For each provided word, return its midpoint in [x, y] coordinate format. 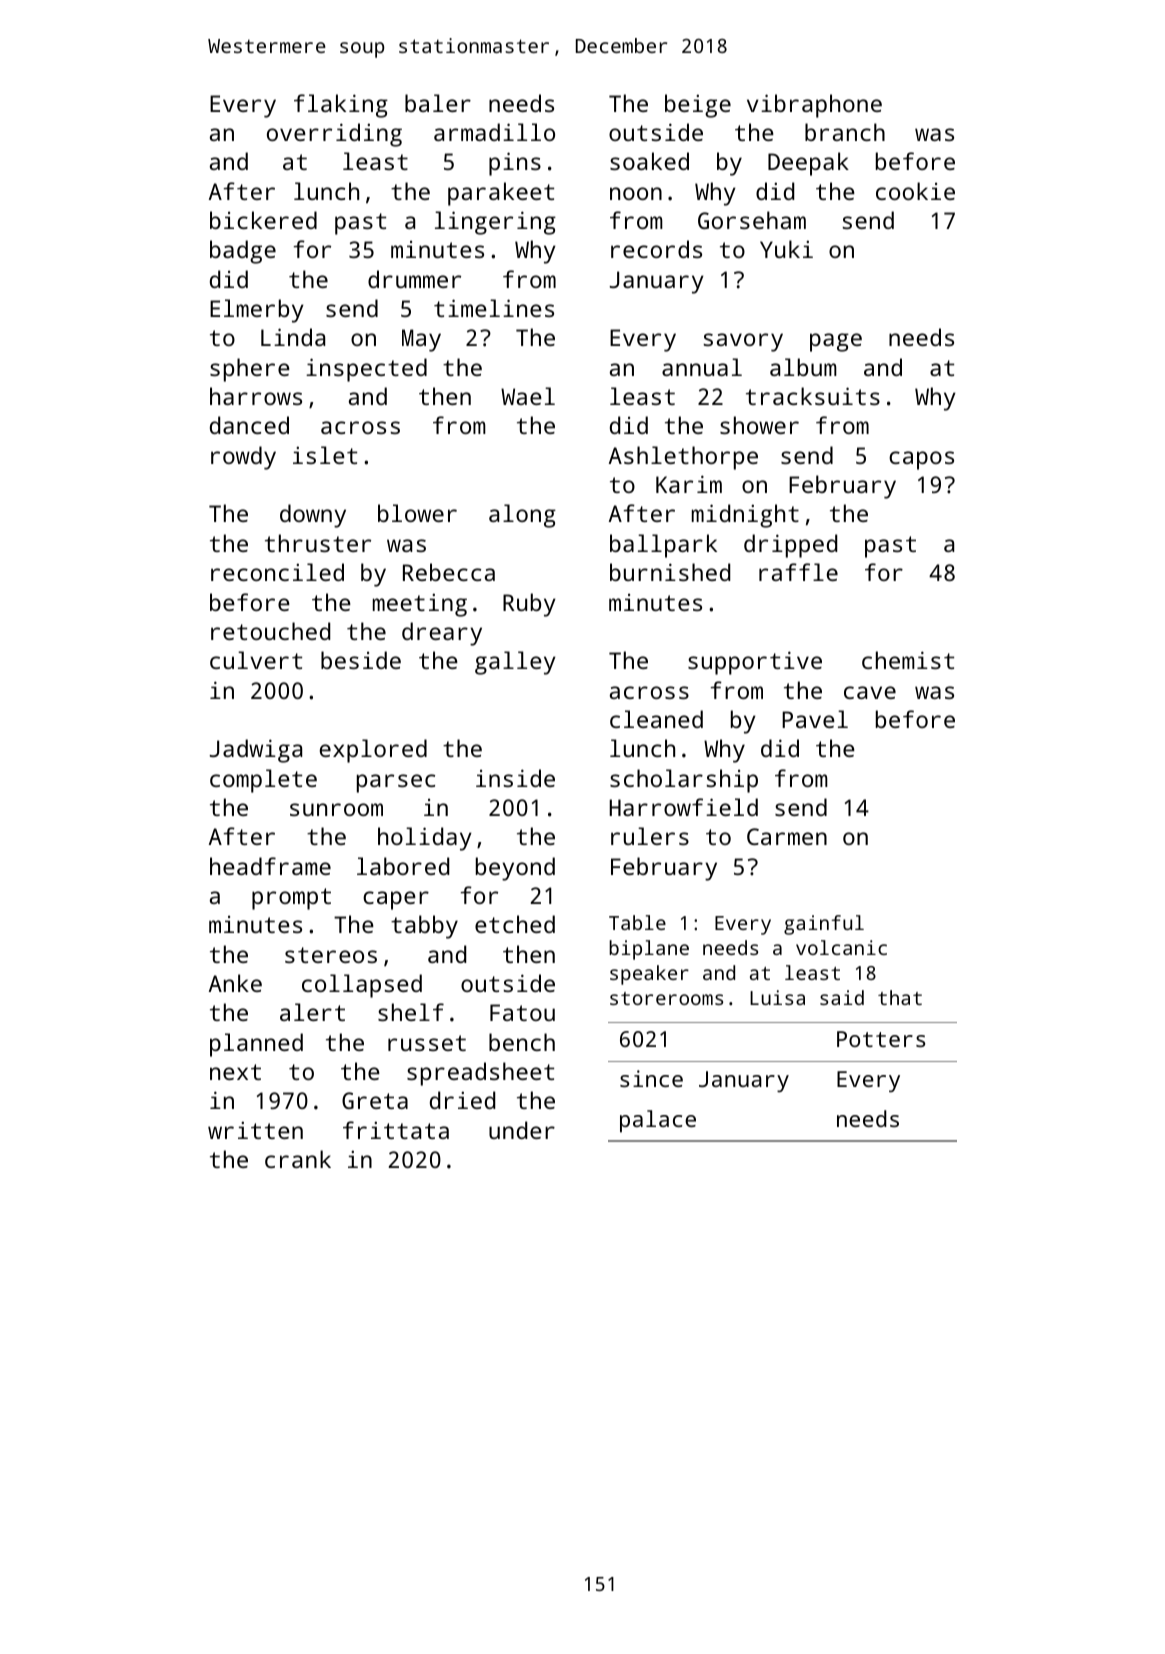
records [656, 249]
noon [636, 193]
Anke [235, 983]
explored [373, 751]
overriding [334, 135]
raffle [798, 572]
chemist [908, 660]
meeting [420, 605]
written [255, 1130]
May [421, 340]
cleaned [656, 719]
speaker [649, 975]
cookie [915, 191]
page [836, 342]
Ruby [529, 605]
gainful [824, 925]
